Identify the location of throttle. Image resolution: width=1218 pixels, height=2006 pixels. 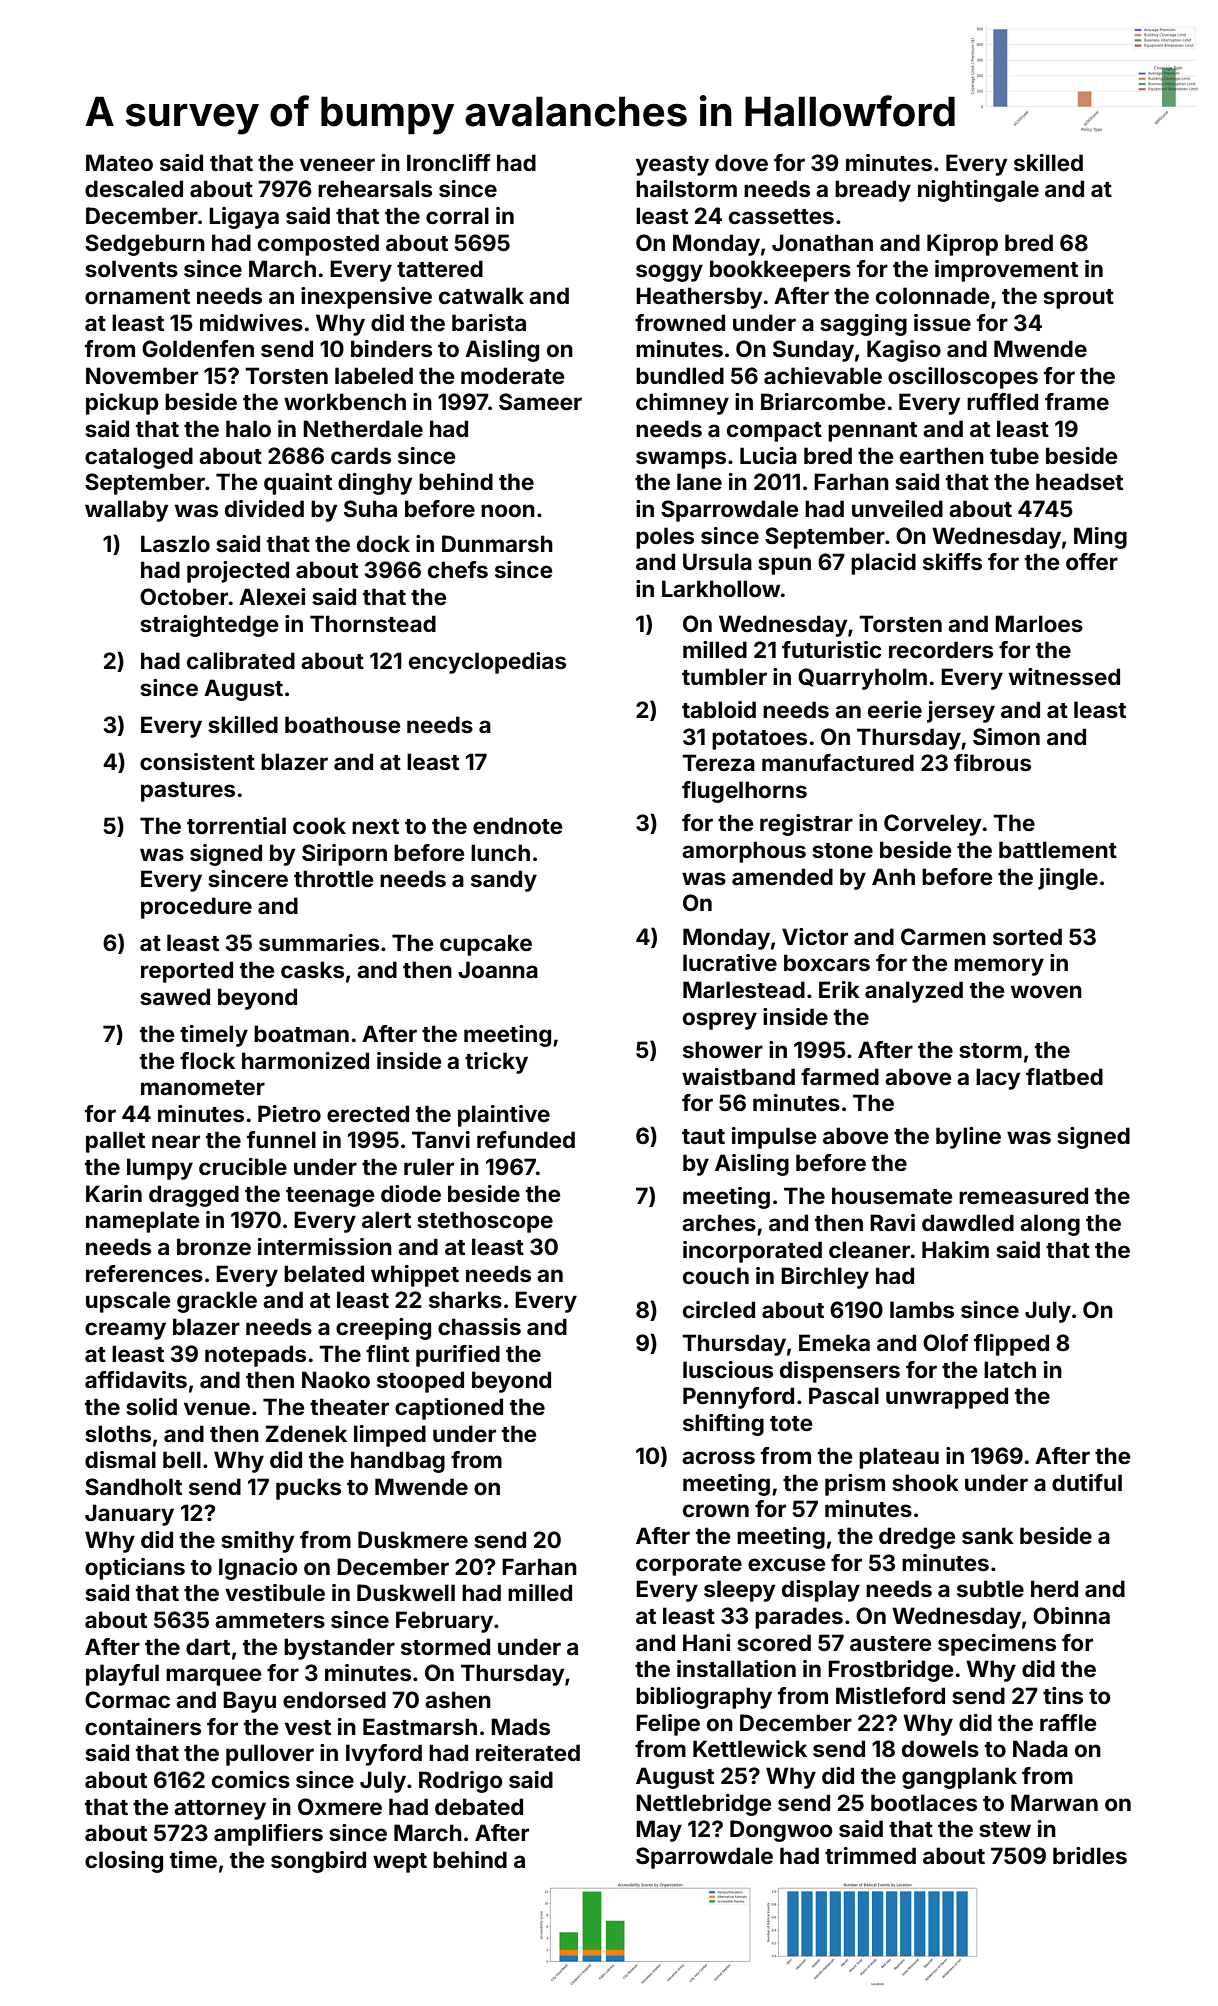
(334, 878).
